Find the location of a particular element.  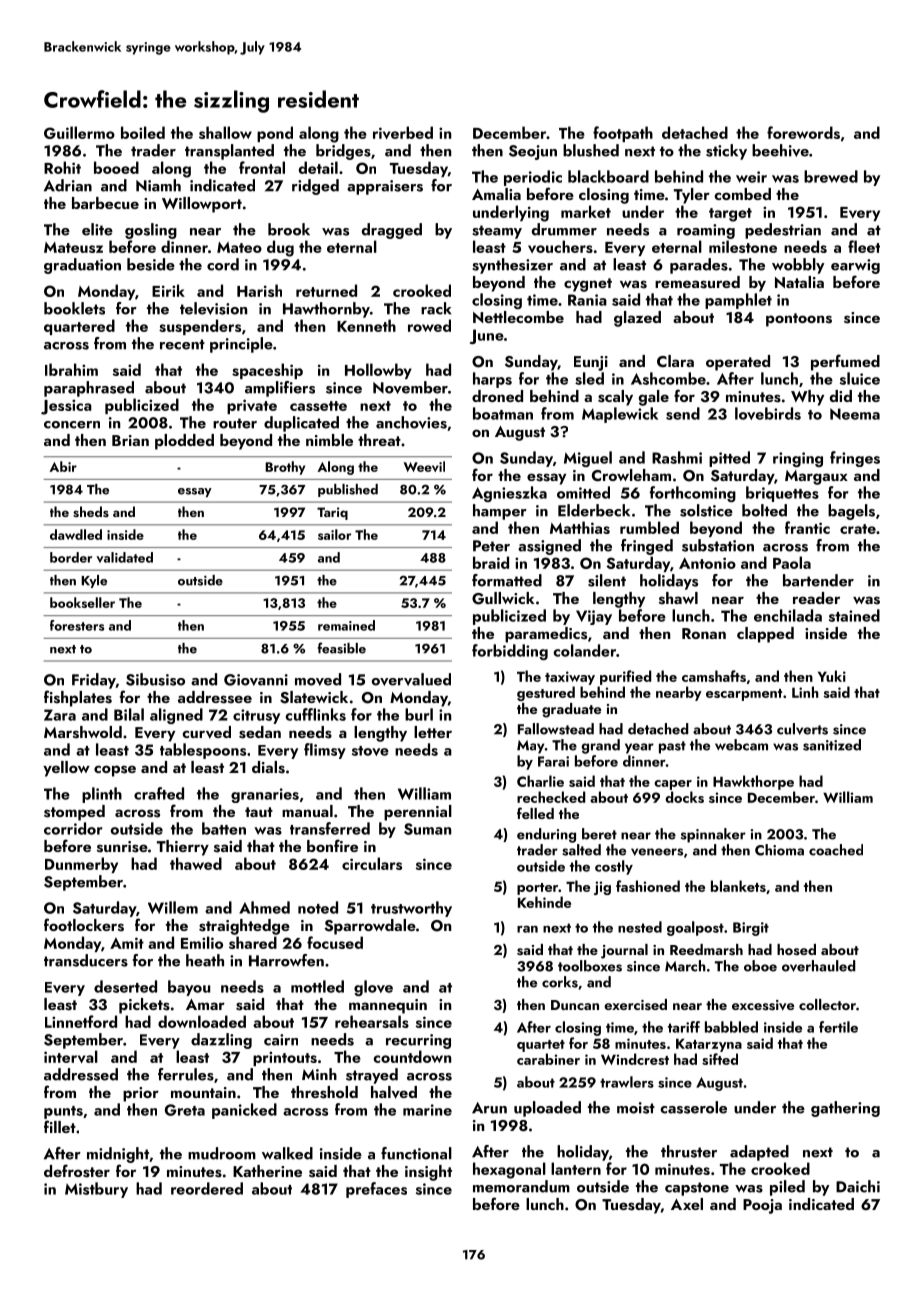

remained is located at coordinates (346, 625).
